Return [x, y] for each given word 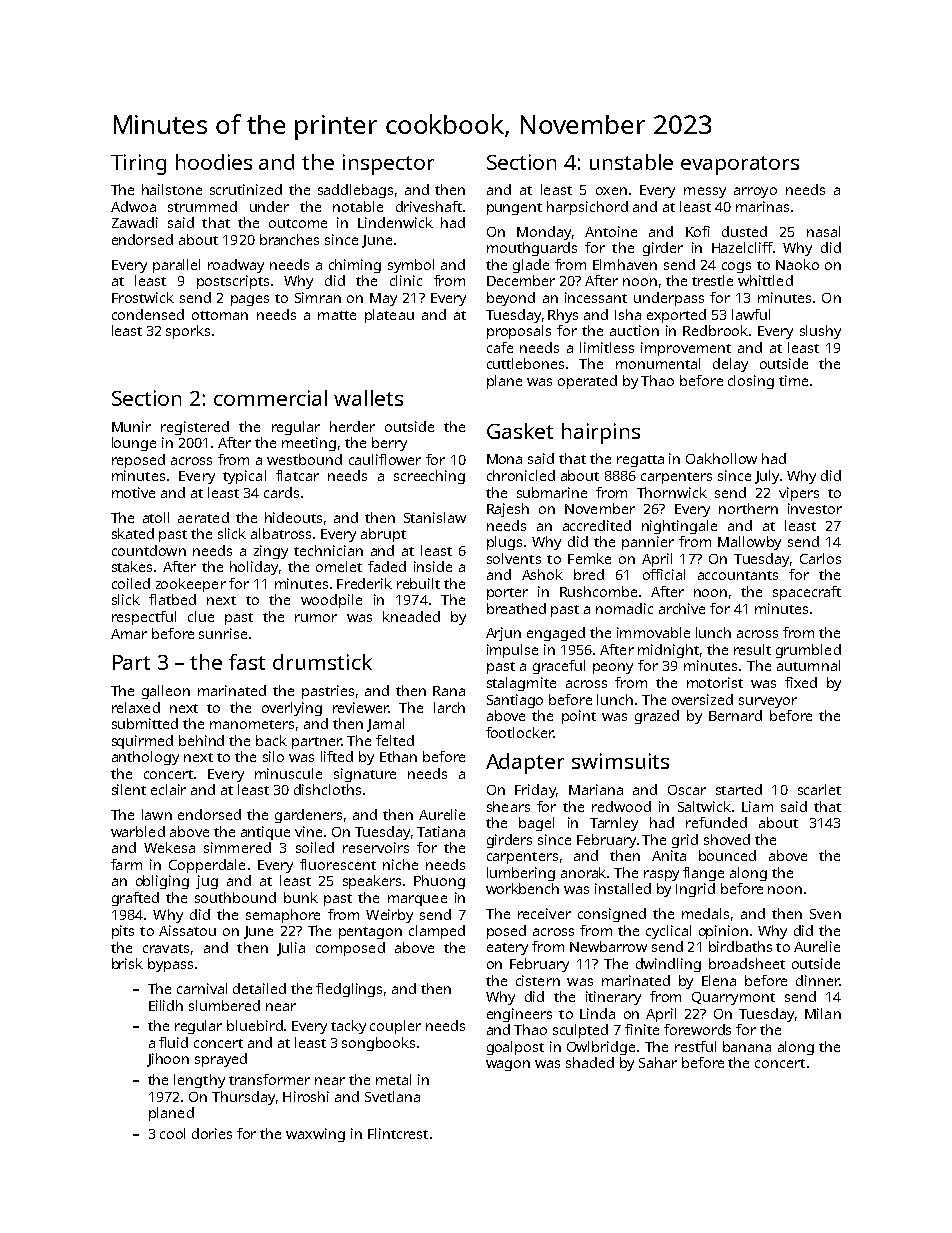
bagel [536, 824]
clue [201, 616]
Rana [449, 691]
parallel [176, 266]
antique [265, 833]
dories [212, 1133]
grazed [657, 717]
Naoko [797, 264]
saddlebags [355, 191]
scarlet [819, 789]
